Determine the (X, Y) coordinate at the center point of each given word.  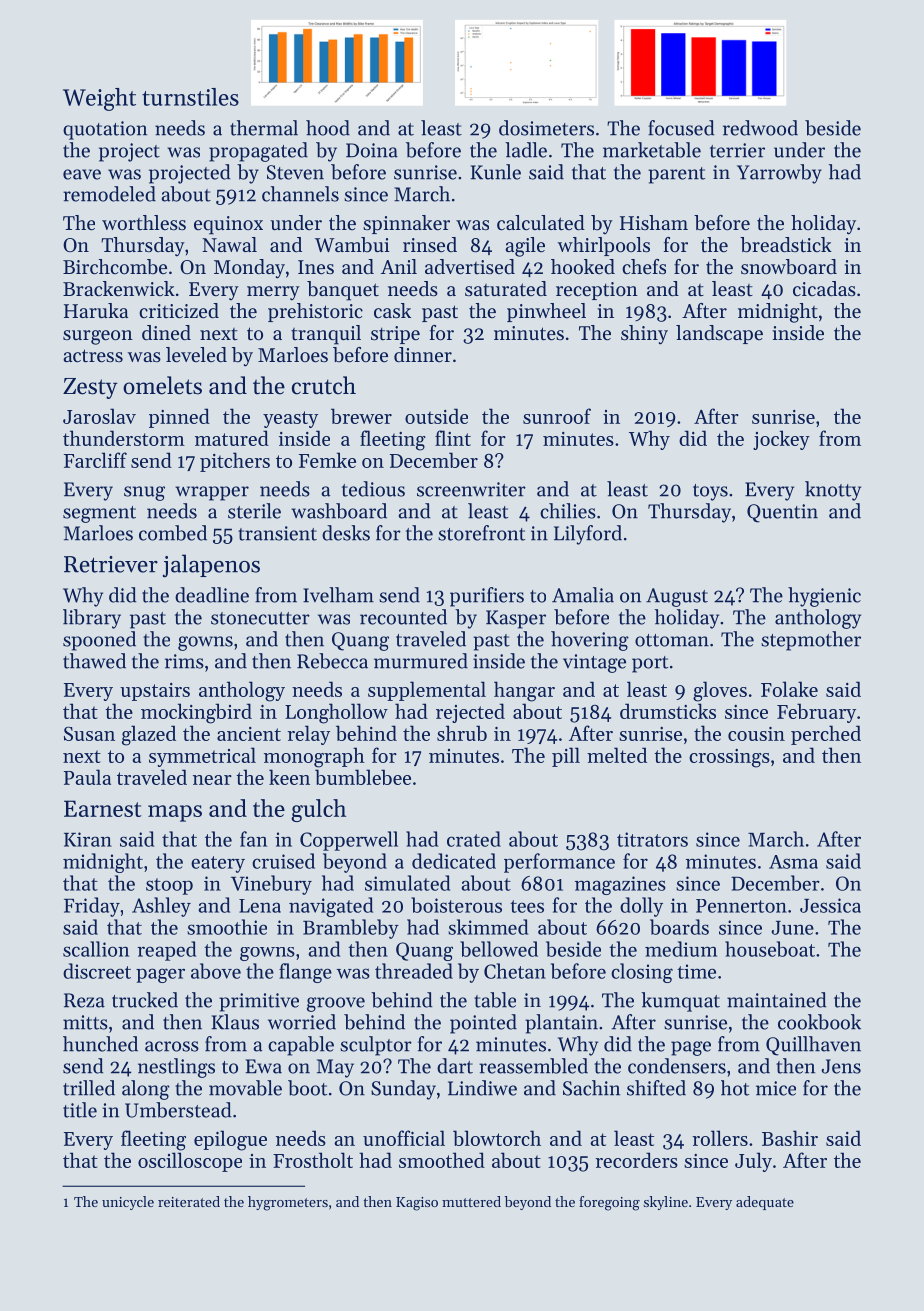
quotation (105, 130)
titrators (652, 839)
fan (253, 839)
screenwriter (471, 489)
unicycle (128, 1203)
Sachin (591, 1088)
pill (566, 757)
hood (328, 128)
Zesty (90, 388)
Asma (793, 862)
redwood (760, 128)
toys (710, 492)
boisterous (456, 905)
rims (184, 661)
